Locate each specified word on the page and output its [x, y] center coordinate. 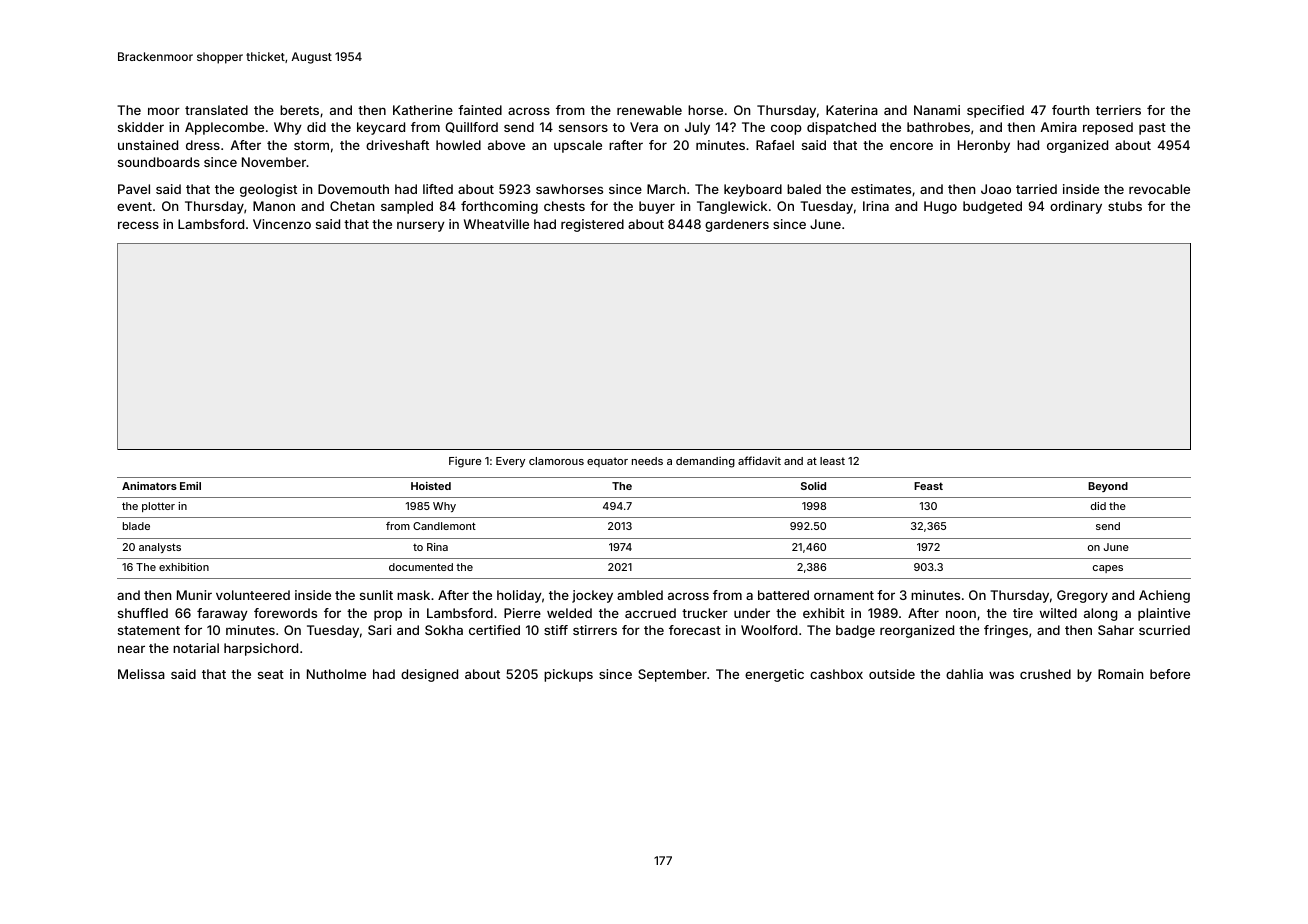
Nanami [937, 110]
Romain [1120, 674]
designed [429, 675]
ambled [640, 595]
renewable [649, 110]
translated [216, 110]
